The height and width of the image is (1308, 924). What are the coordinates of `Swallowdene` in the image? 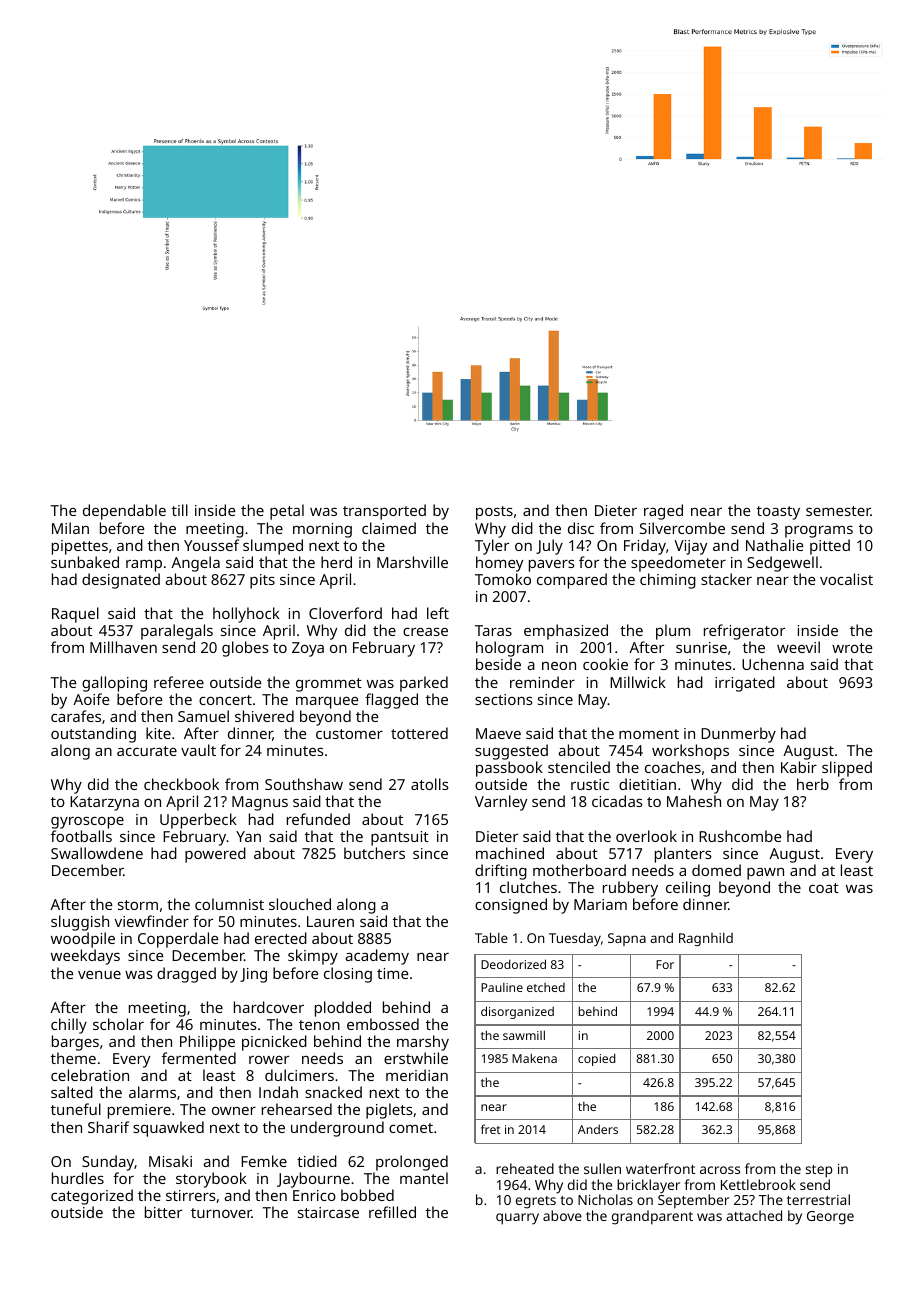 It's located at (97, 853).
